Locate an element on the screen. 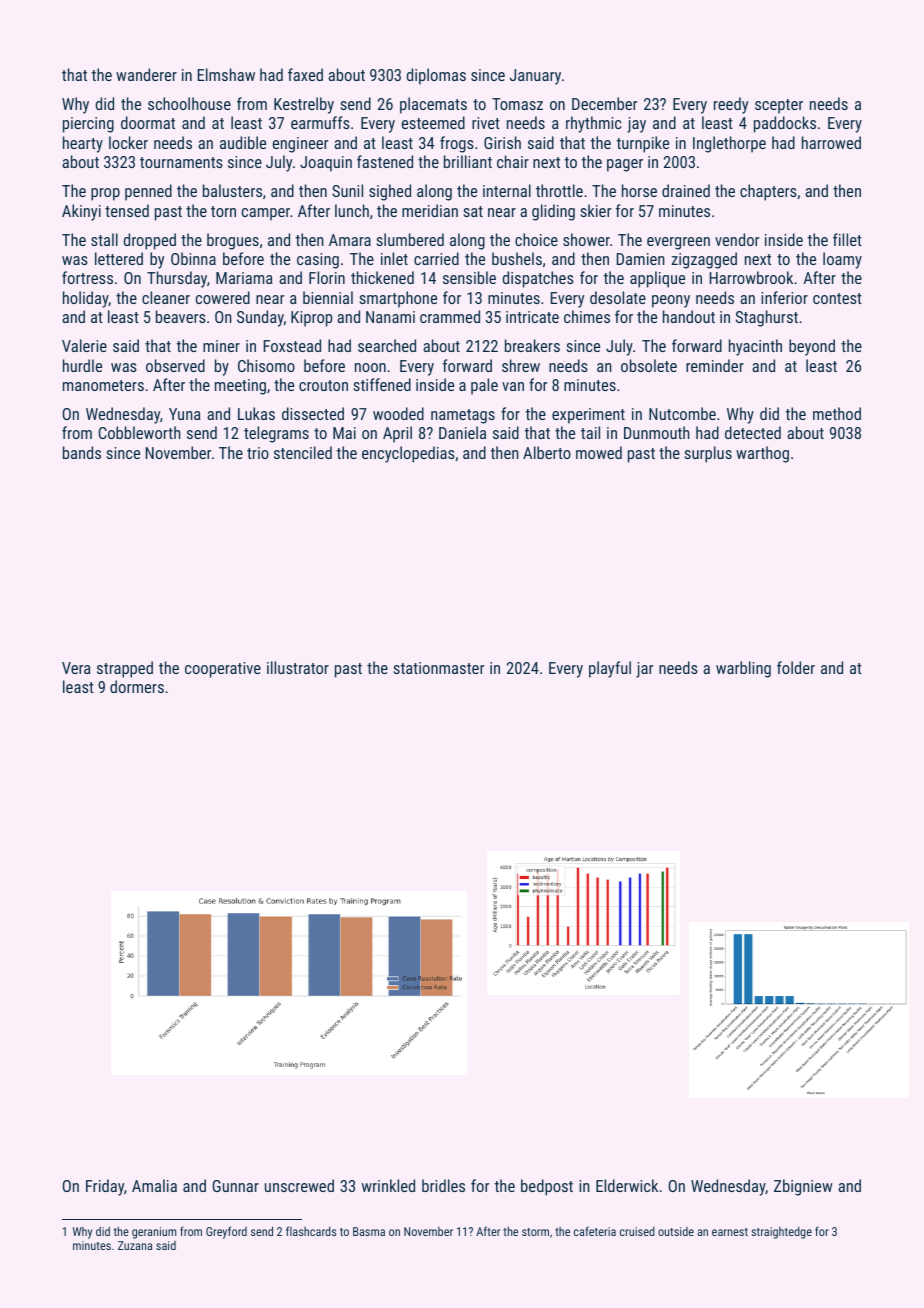  Zuzana is located at coordinates (135, 1245).
